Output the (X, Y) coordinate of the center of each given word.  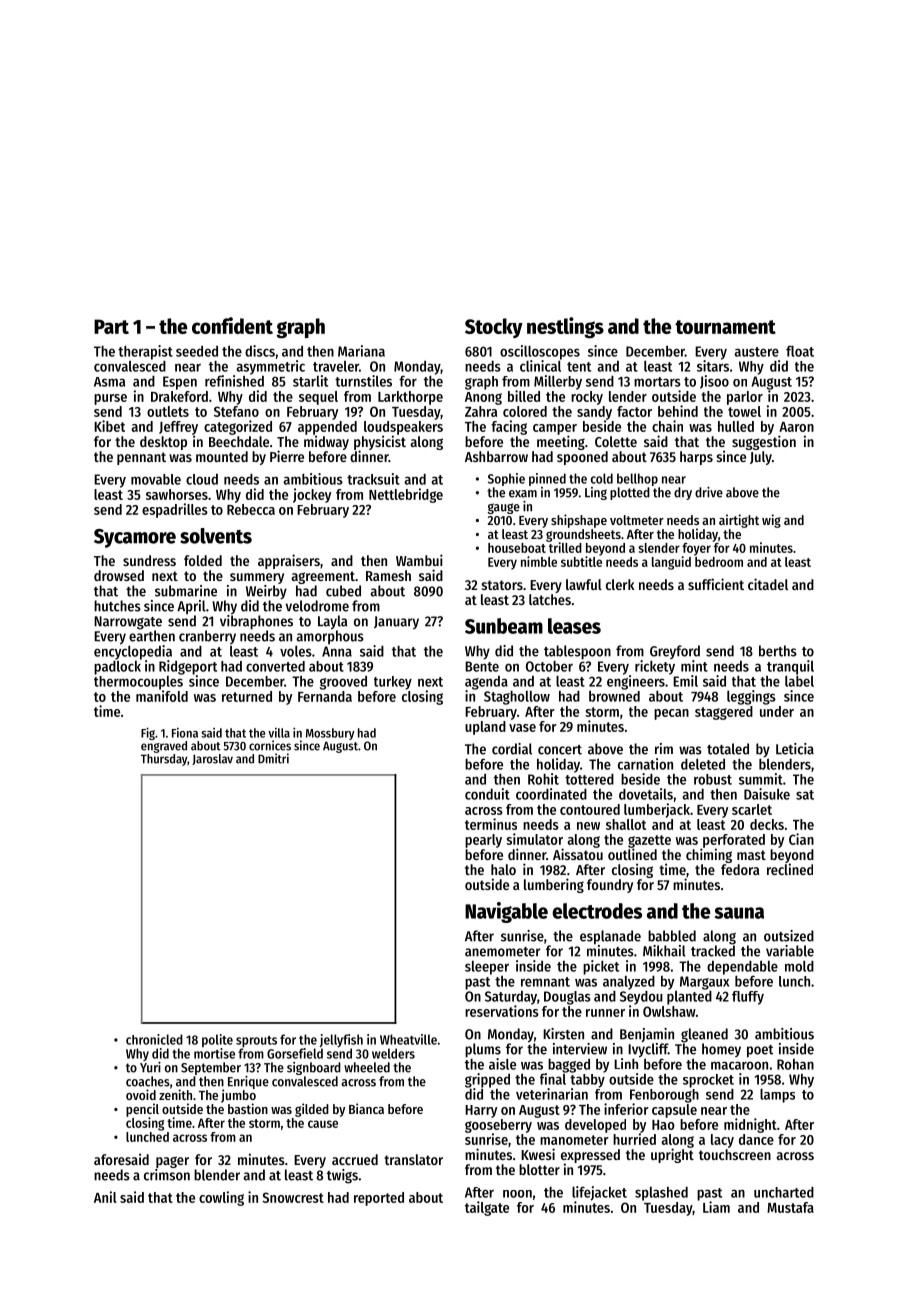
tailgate (487, 1208)
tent (579, 367)
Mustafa (790, 1207)
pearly (483, 841)
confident (232, 325)
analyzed (629, 983)
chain (667, 426)
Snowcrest (293, 1197)
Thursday (164, 760)
